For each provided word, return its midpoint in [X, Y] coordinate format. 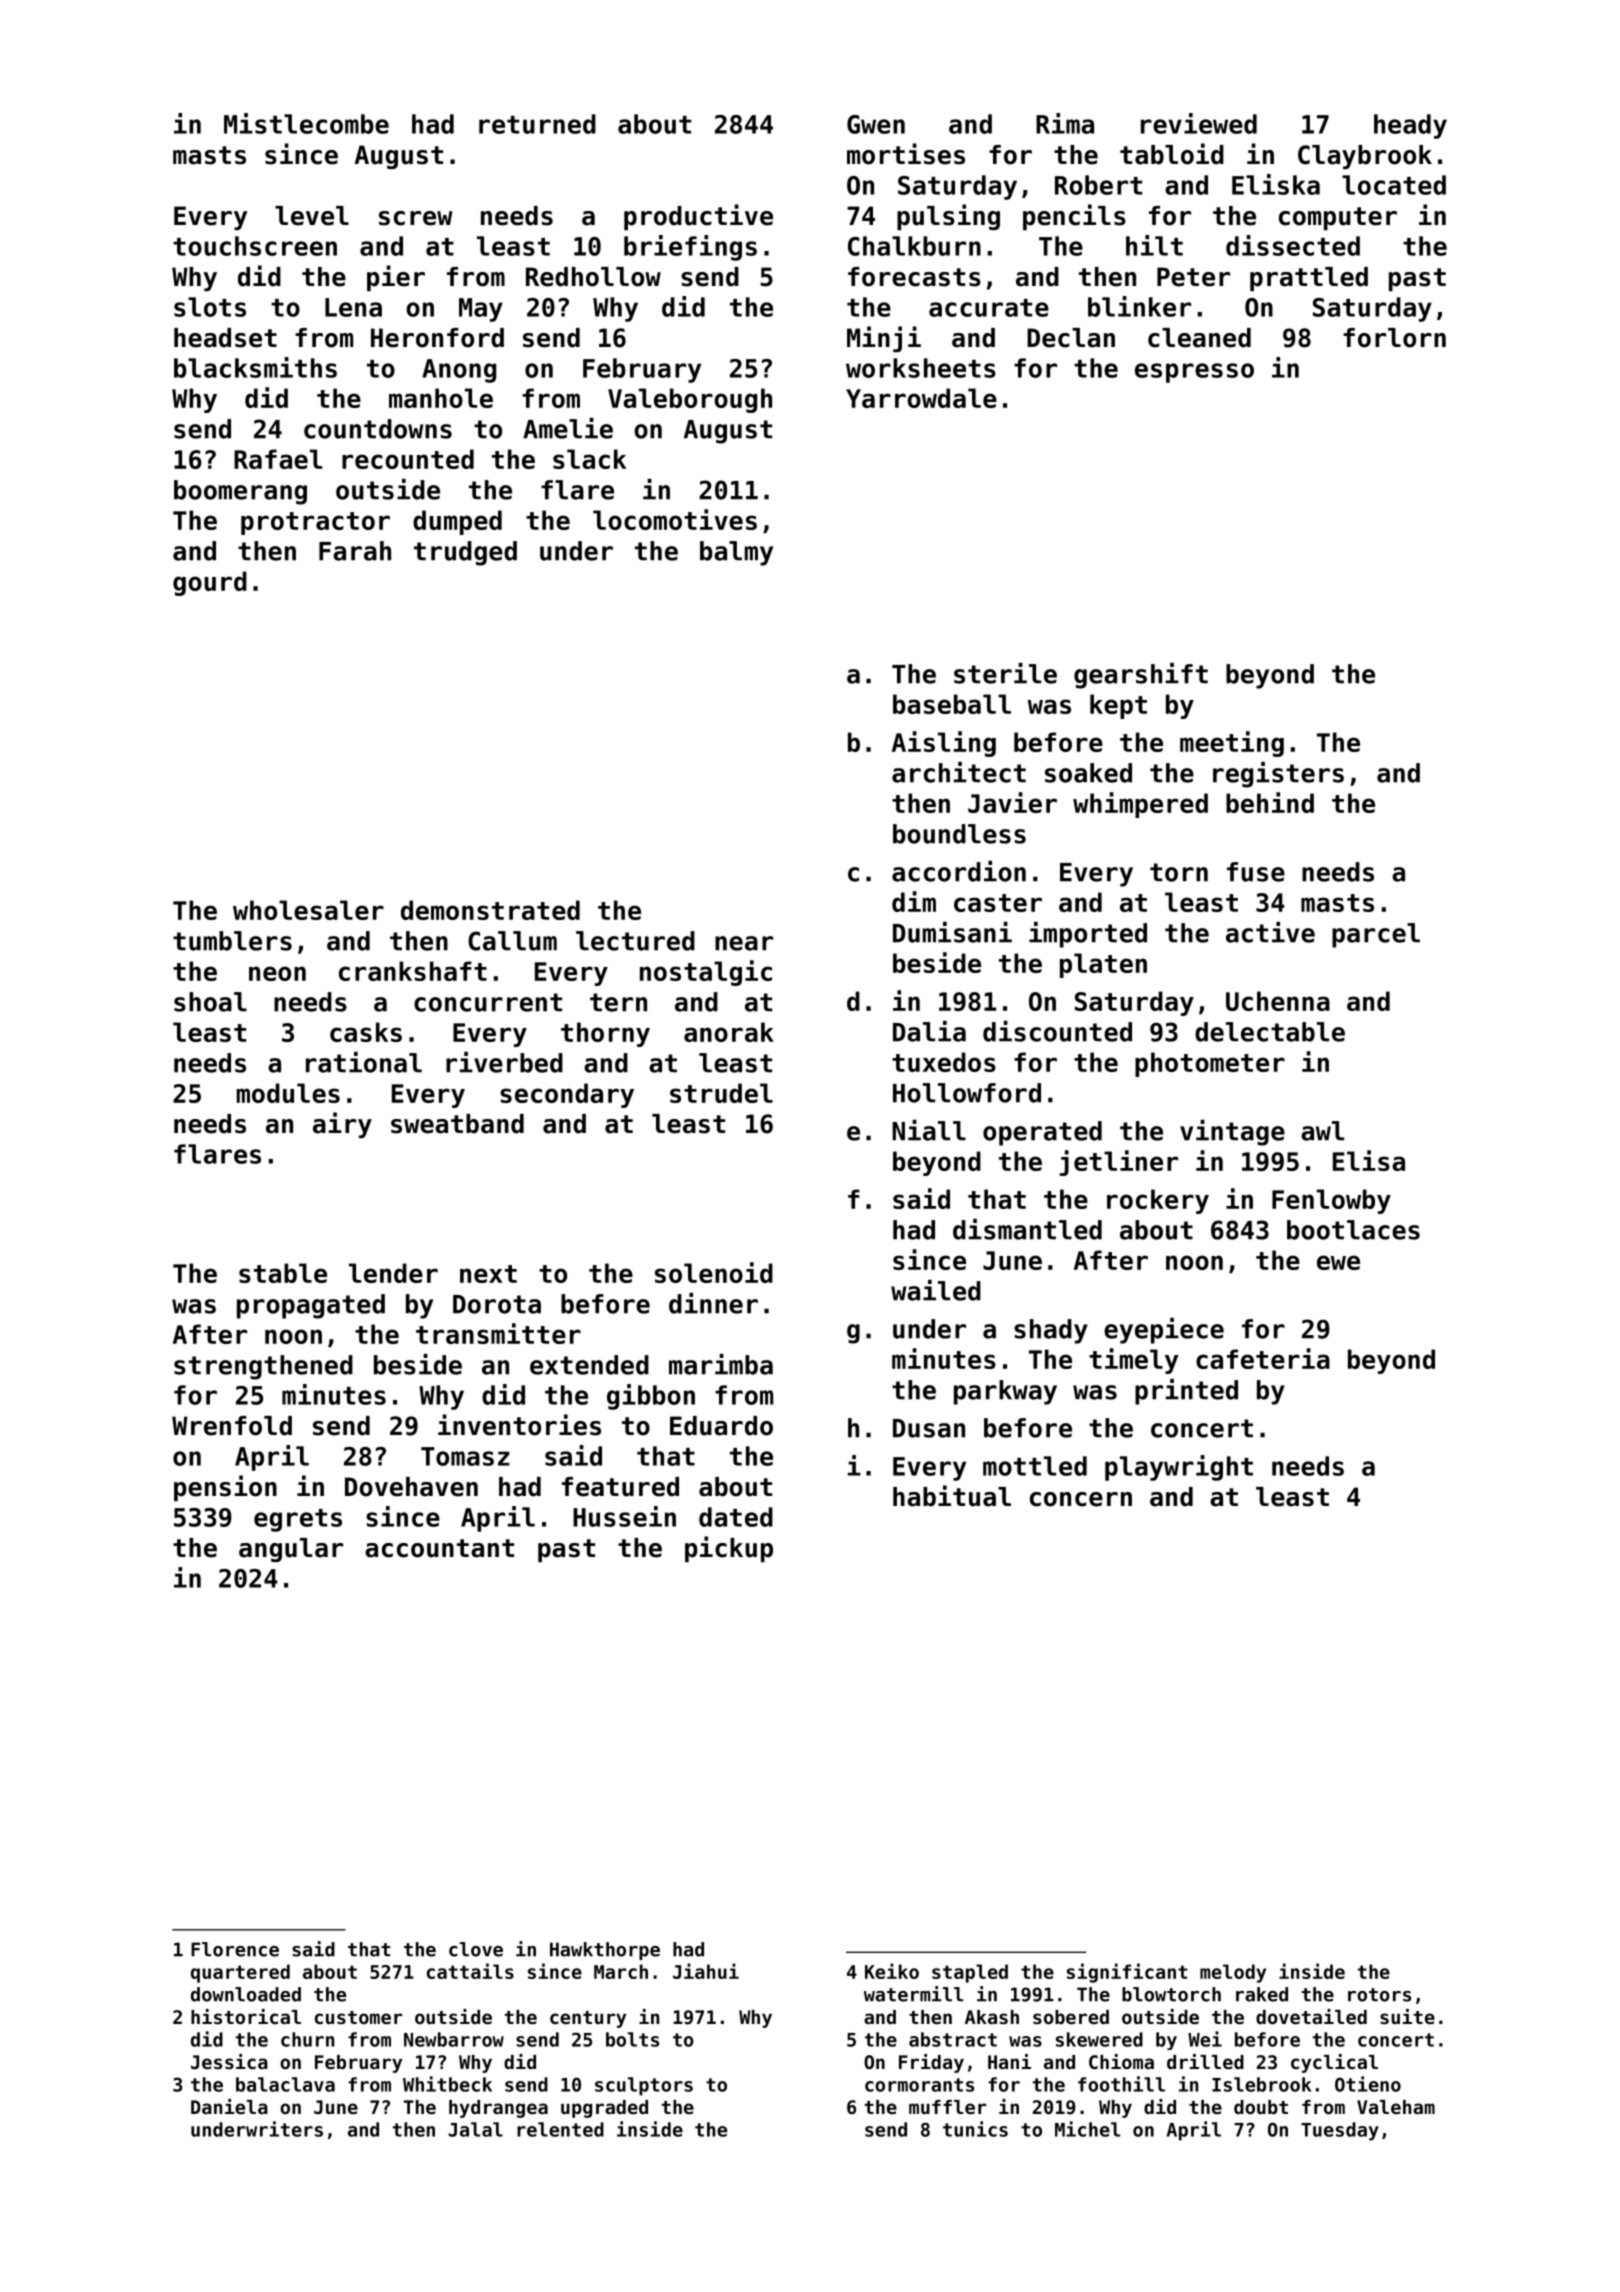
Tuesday [1340, 2131]
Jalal [475, 2129]
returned [537, 124]
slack [589, 459]
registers [1278, 775]
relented [560, 2129]
